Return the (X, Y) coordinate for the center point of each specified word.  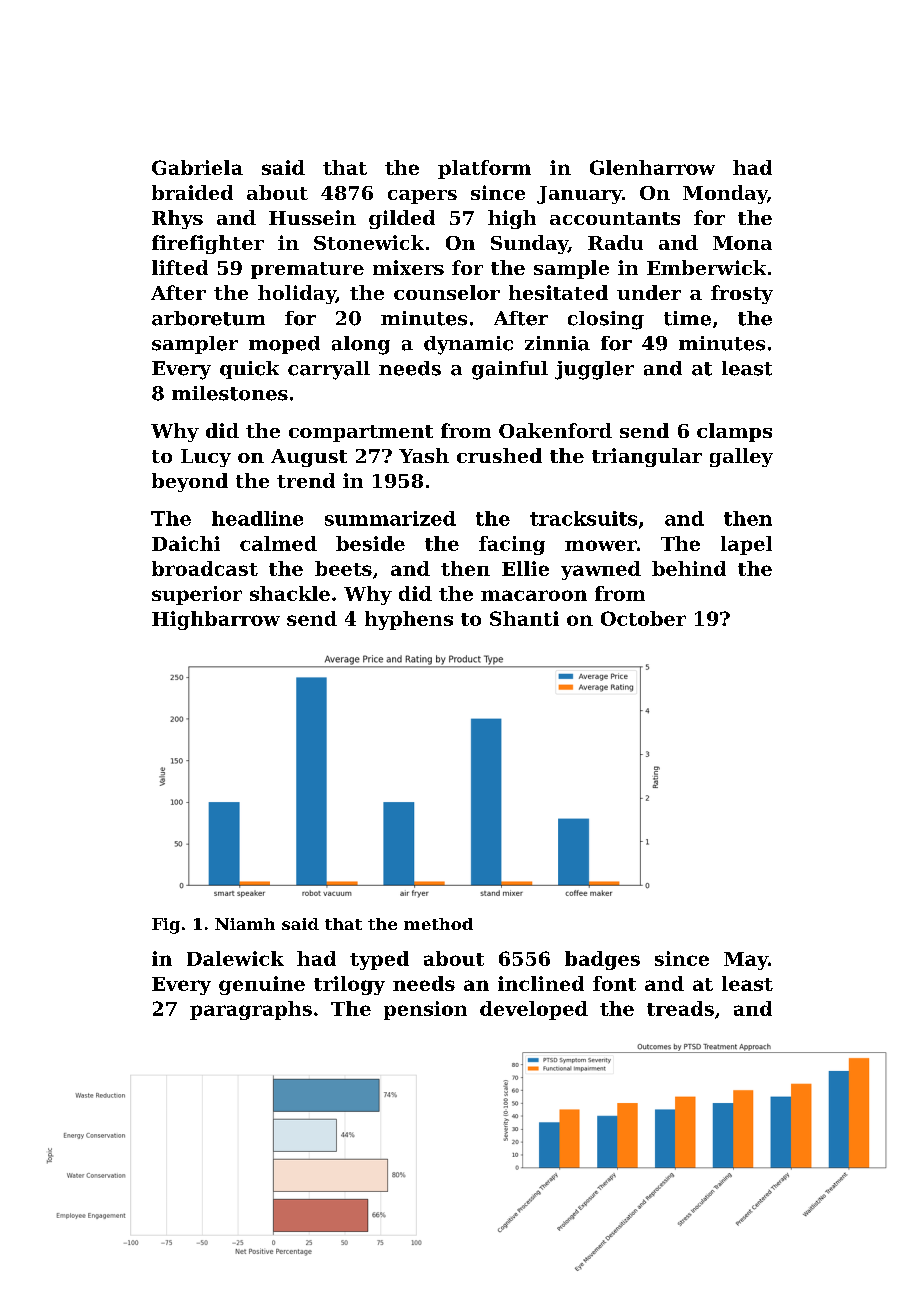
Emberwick (706, 267)
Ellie (525, 568)
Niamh (245, 924)
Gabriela (197, 167)
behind (689, 568)
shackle (290, 593)
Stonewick (369, 242)
